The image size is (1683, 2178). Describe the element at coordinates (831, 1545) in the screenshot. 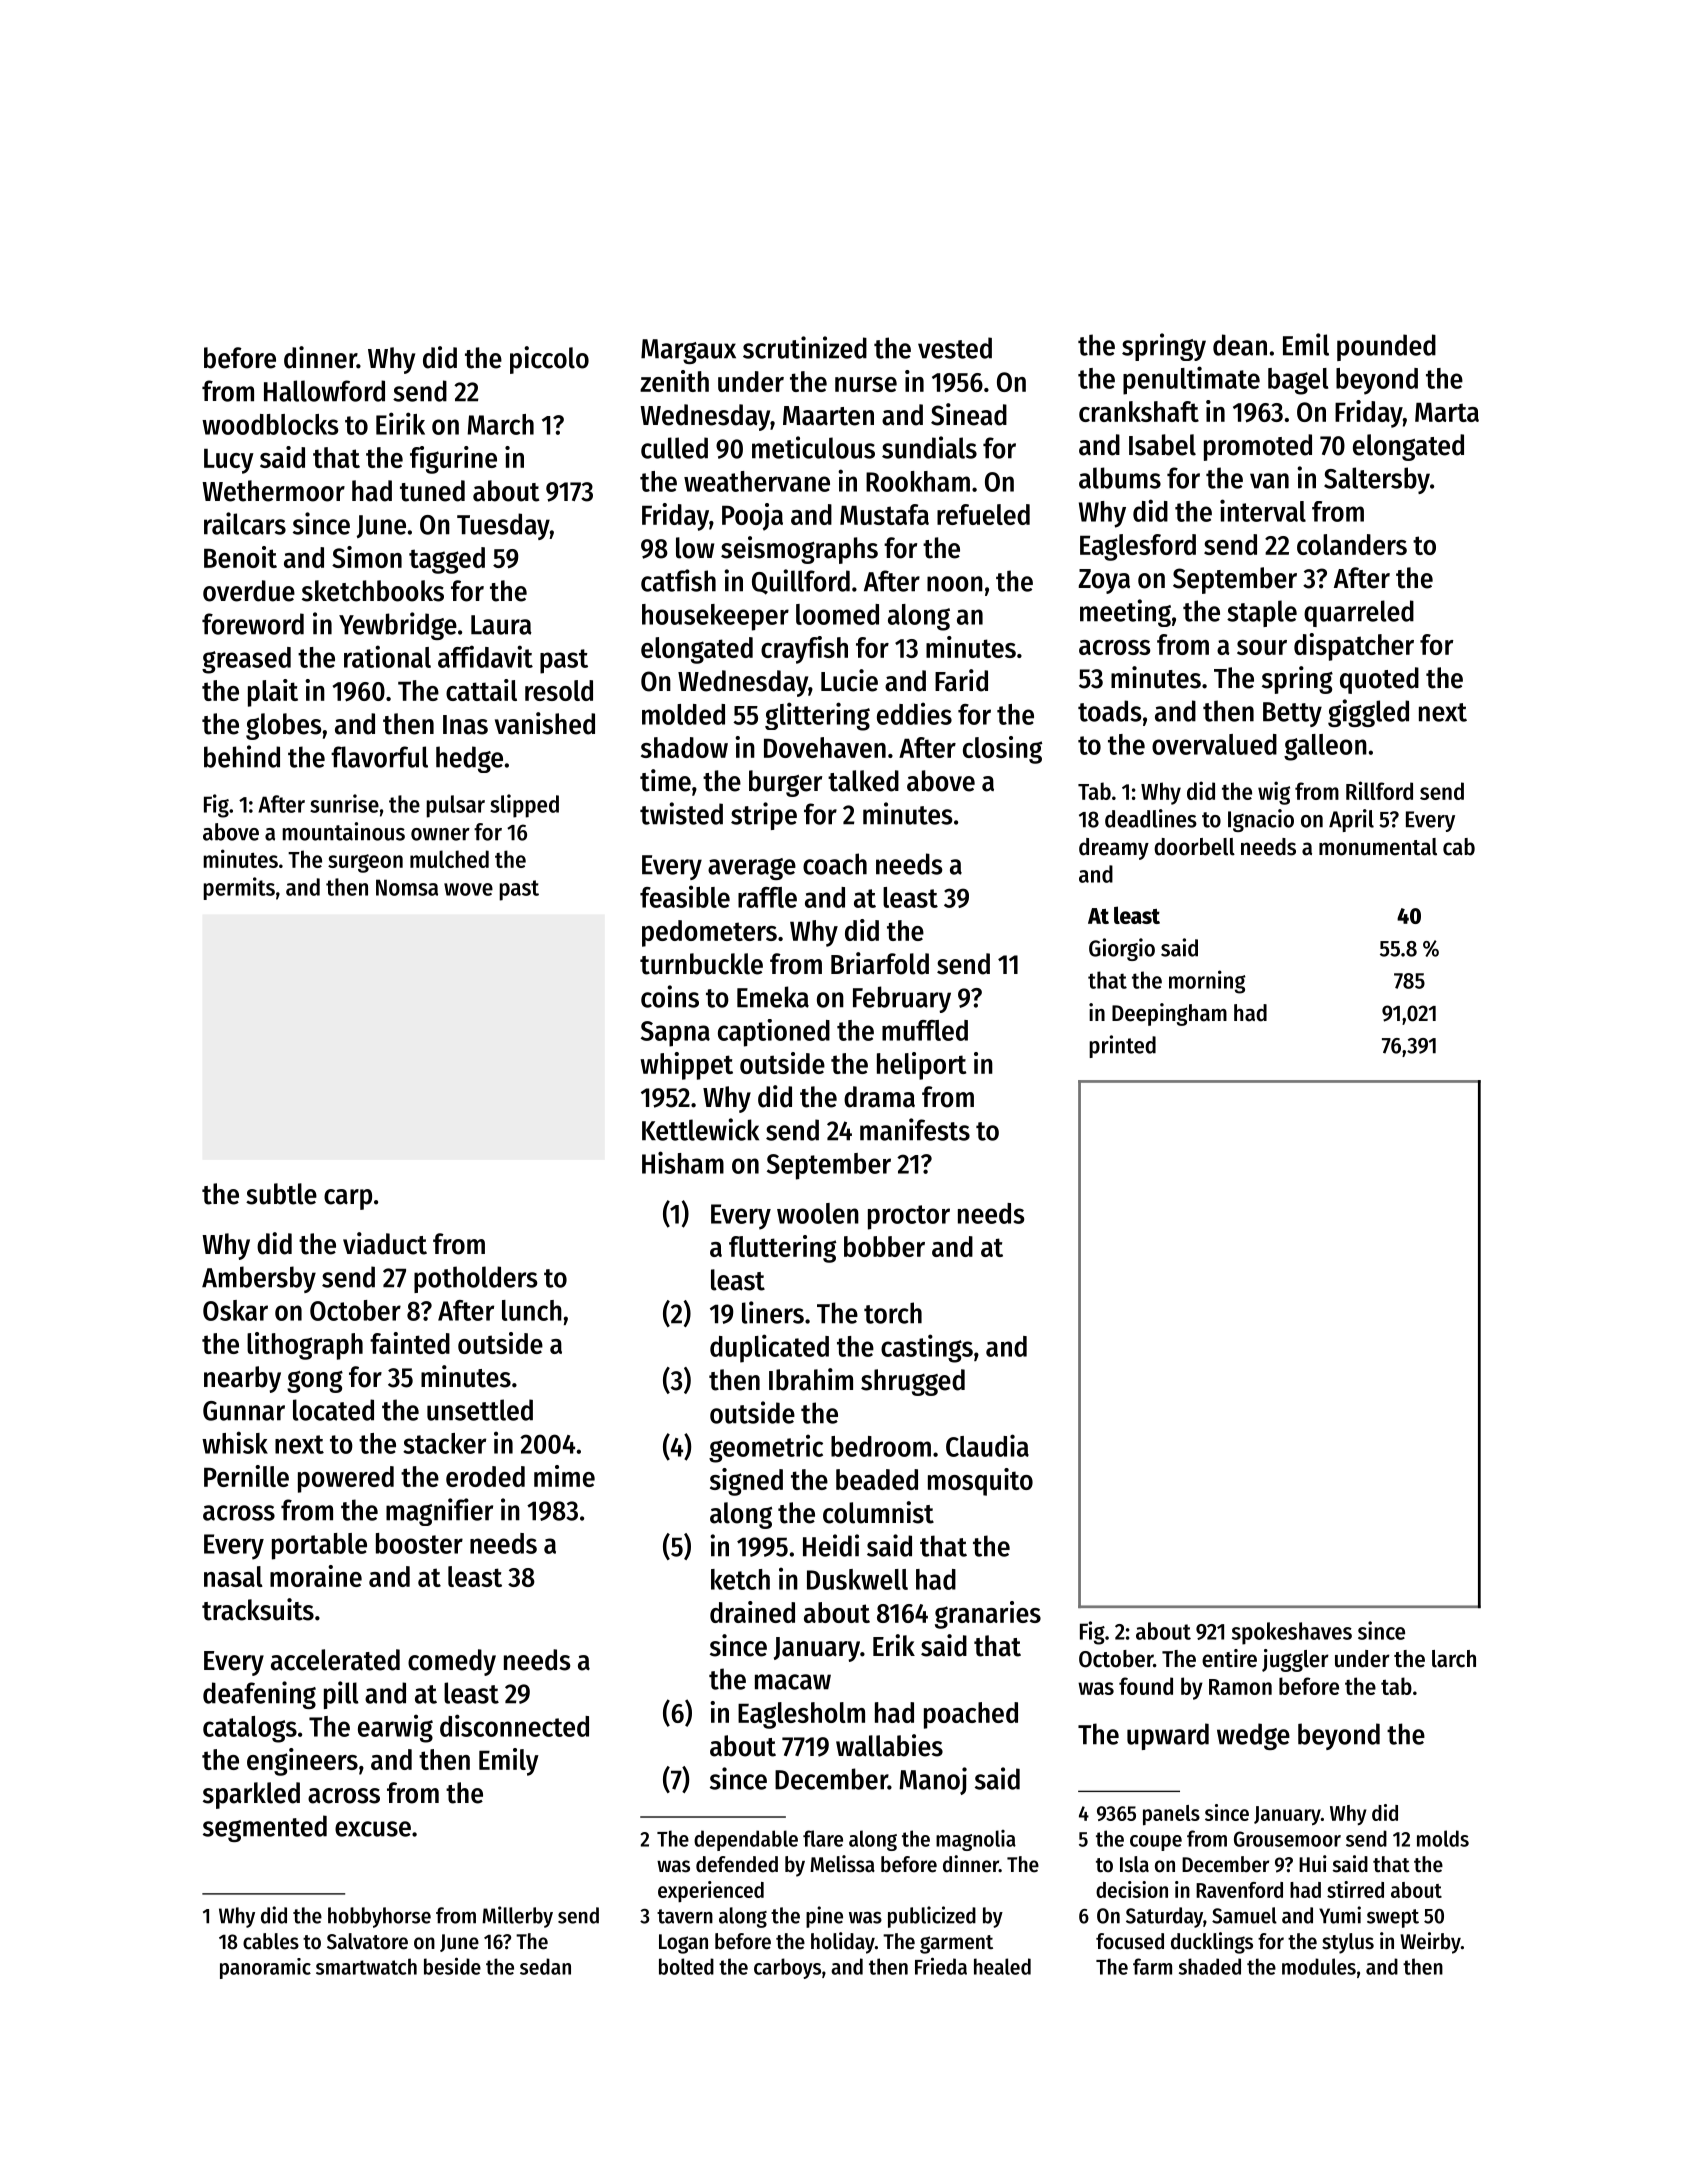

I see `Heidi` at that location.
